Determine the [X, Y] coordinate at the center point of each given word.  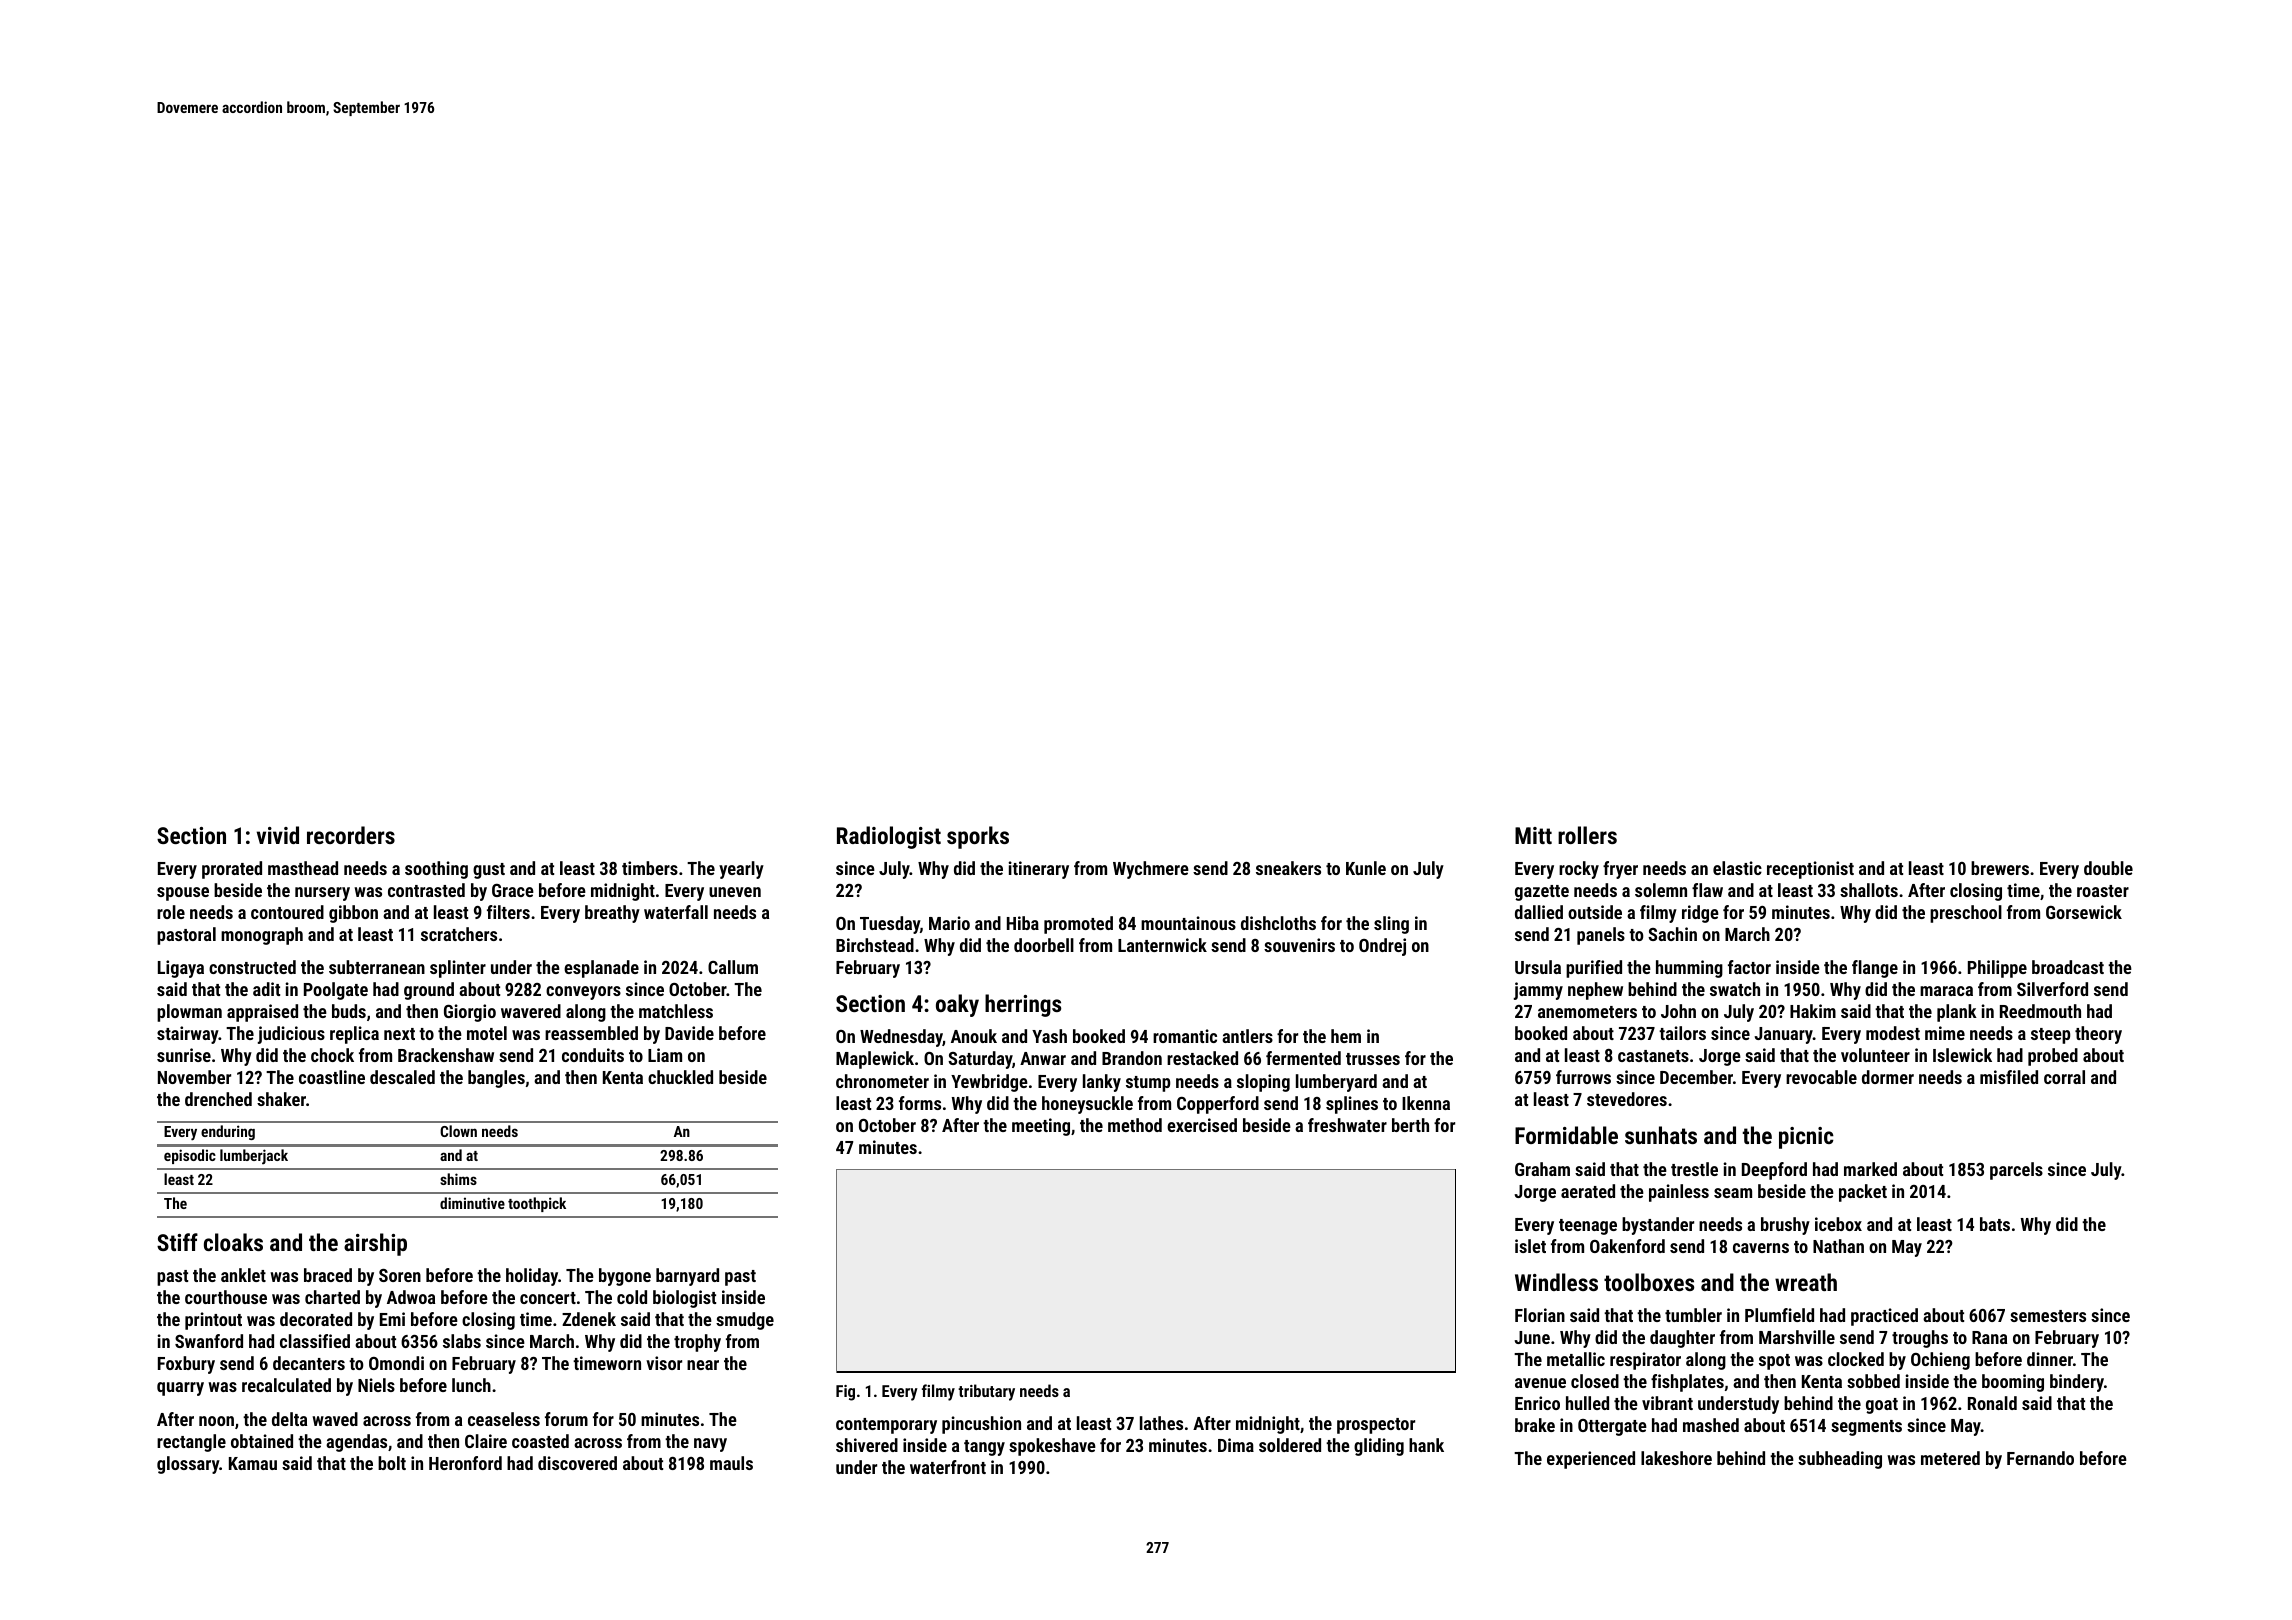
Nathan [1838, 1246]
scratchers [459, 934]
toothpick [537, 1204]
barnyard [687, 1277]
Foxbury [186, 1365]
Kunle [1366, 868]
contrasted [426, 890]
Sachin [1672, 934]
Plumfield [1779, 1315]
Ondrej [1382, 947]
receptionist [1810, 870]
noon [216, 1421]
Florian [1540, 1315]
